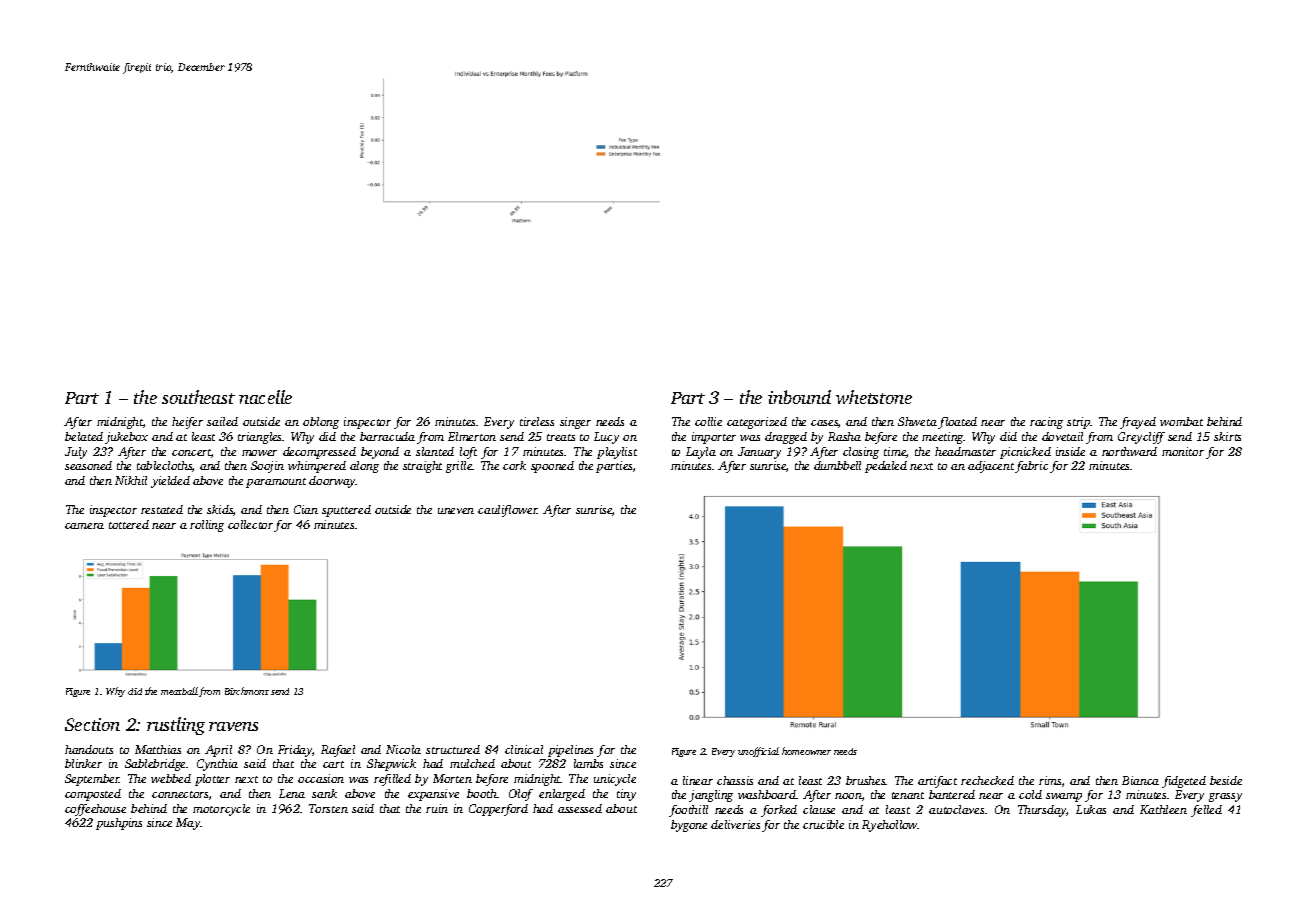 The height and width of the screenshot is (924, 1308). Describe the element at coordinates (689, 826) in the screenshot. I see `bygone` at that location.
